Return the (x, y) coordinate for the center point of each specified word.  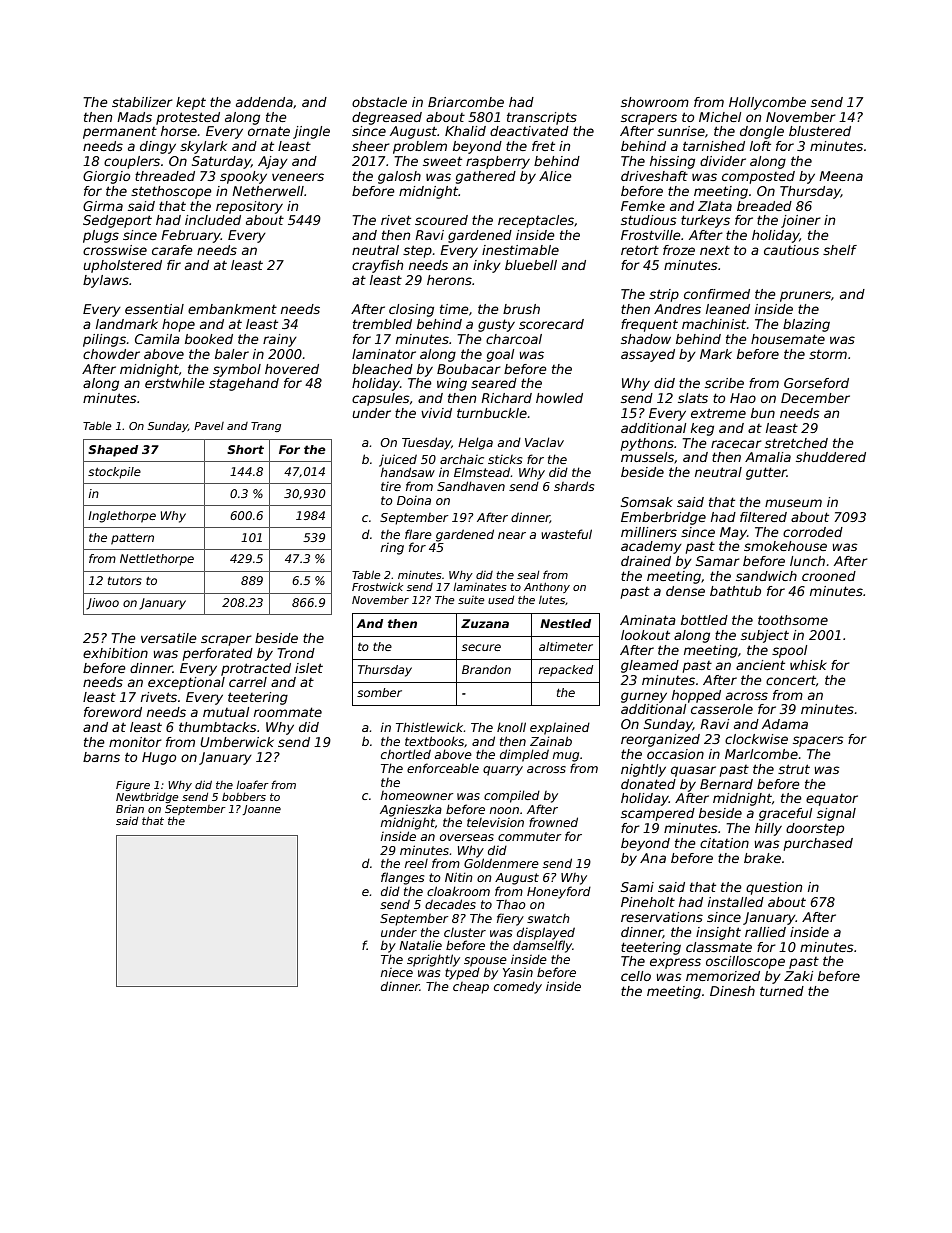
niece (397, 972)
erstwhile (175, 383)
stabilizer (142, 102)
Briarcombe (466, 102)
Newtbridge (147, 797)
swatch (548, 918)
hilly (768, 829)
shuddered (831, 457)
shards (574, 486)
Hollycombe (767, 103)
